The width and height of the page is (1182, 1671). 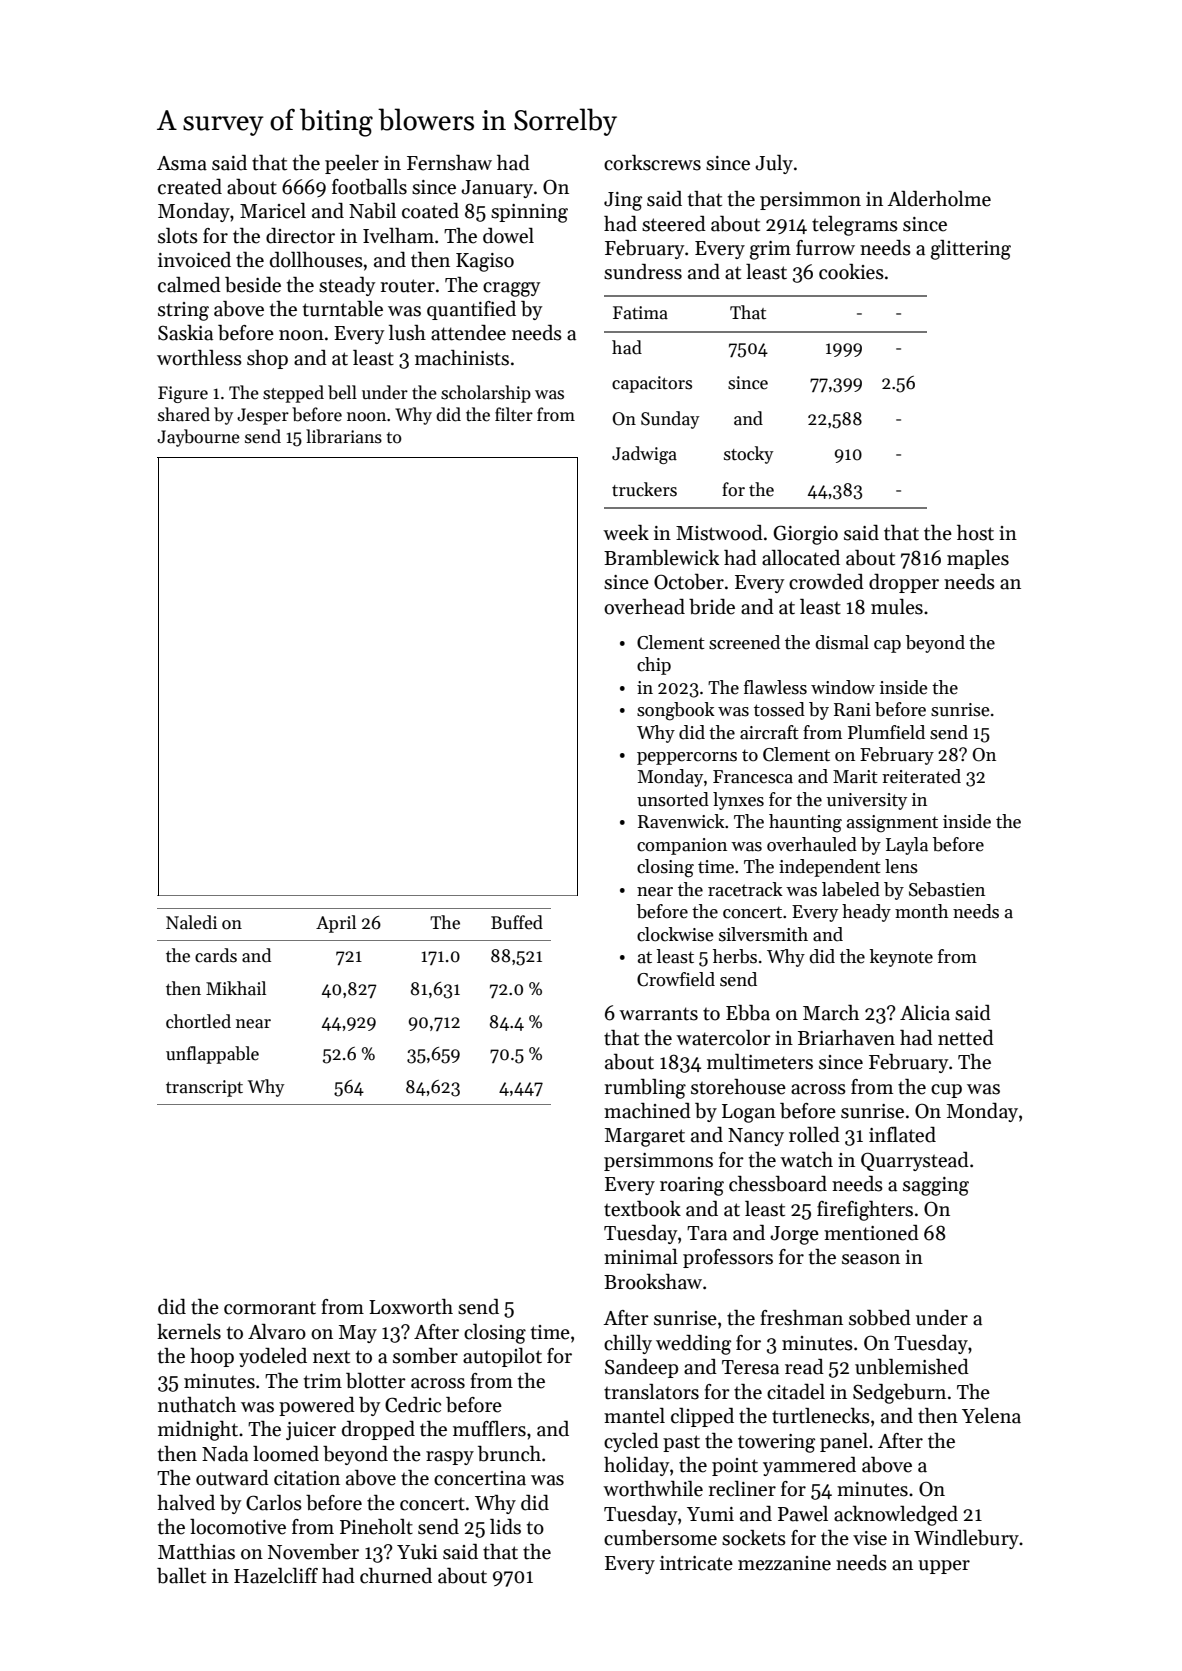 I want to click on July, so click(x=774, y=164).
